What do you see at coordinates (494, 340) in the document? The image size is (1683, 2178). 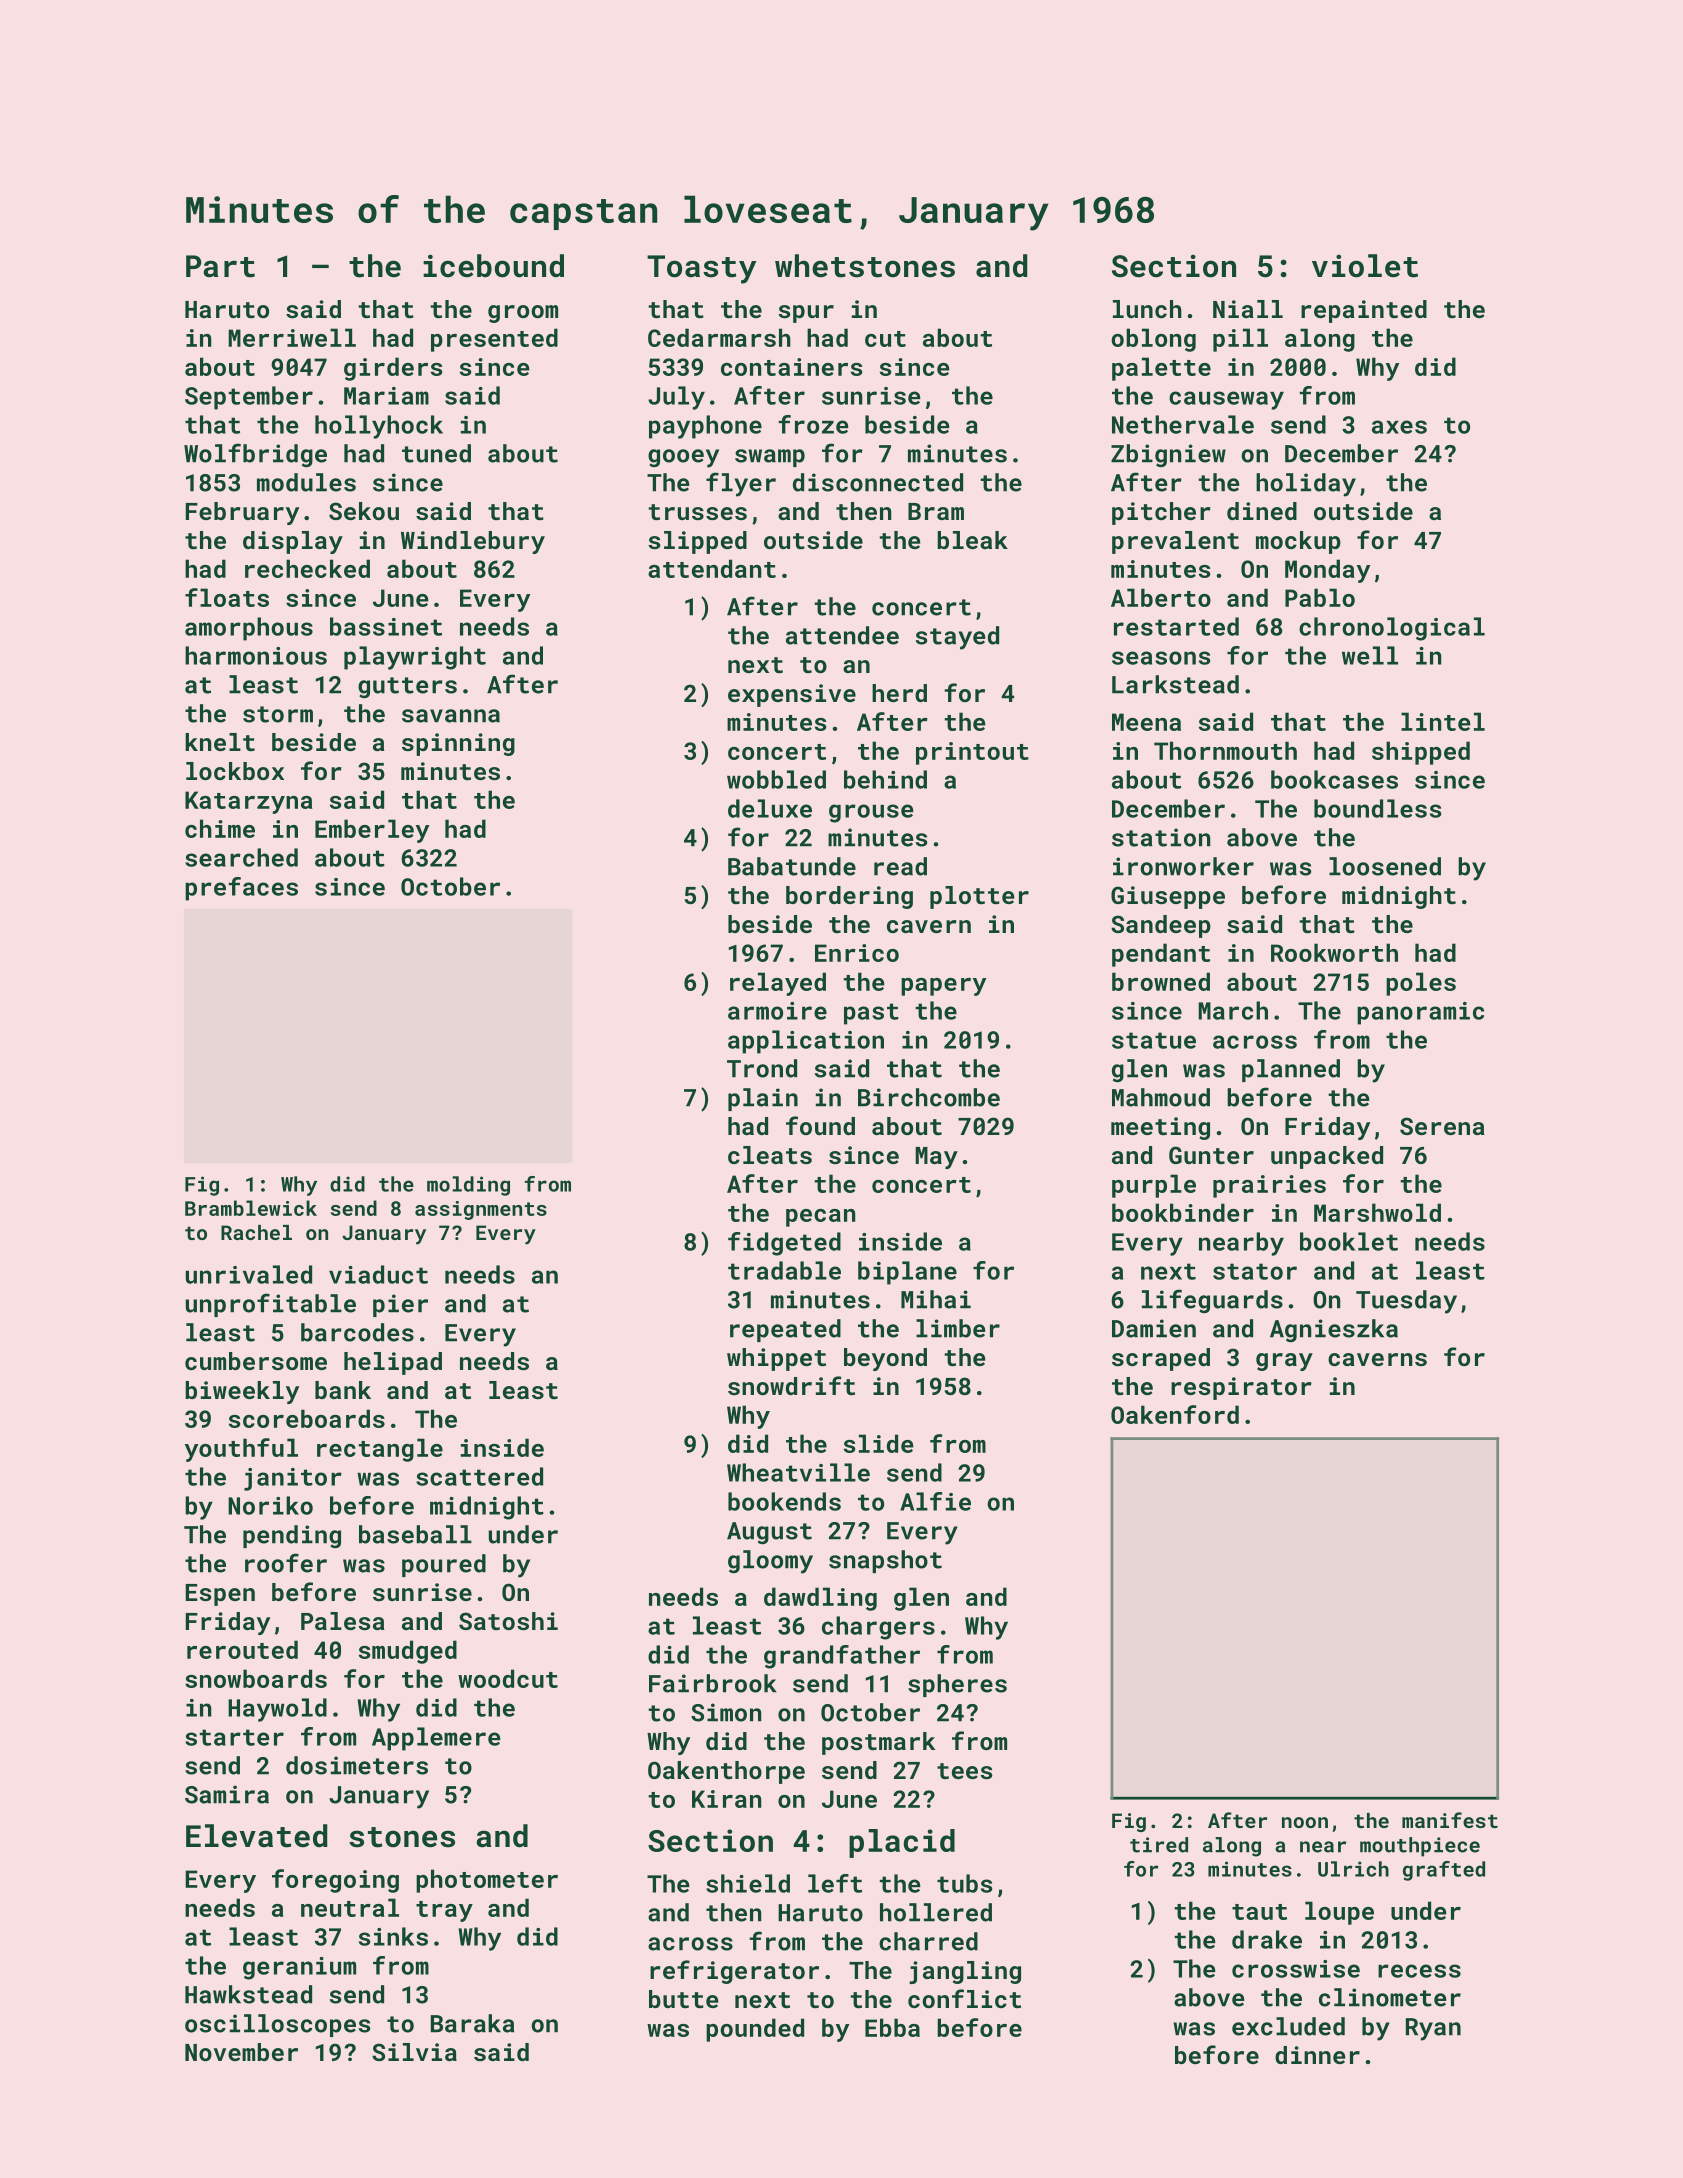 I see `presented` at bounding box center [494, 340].
